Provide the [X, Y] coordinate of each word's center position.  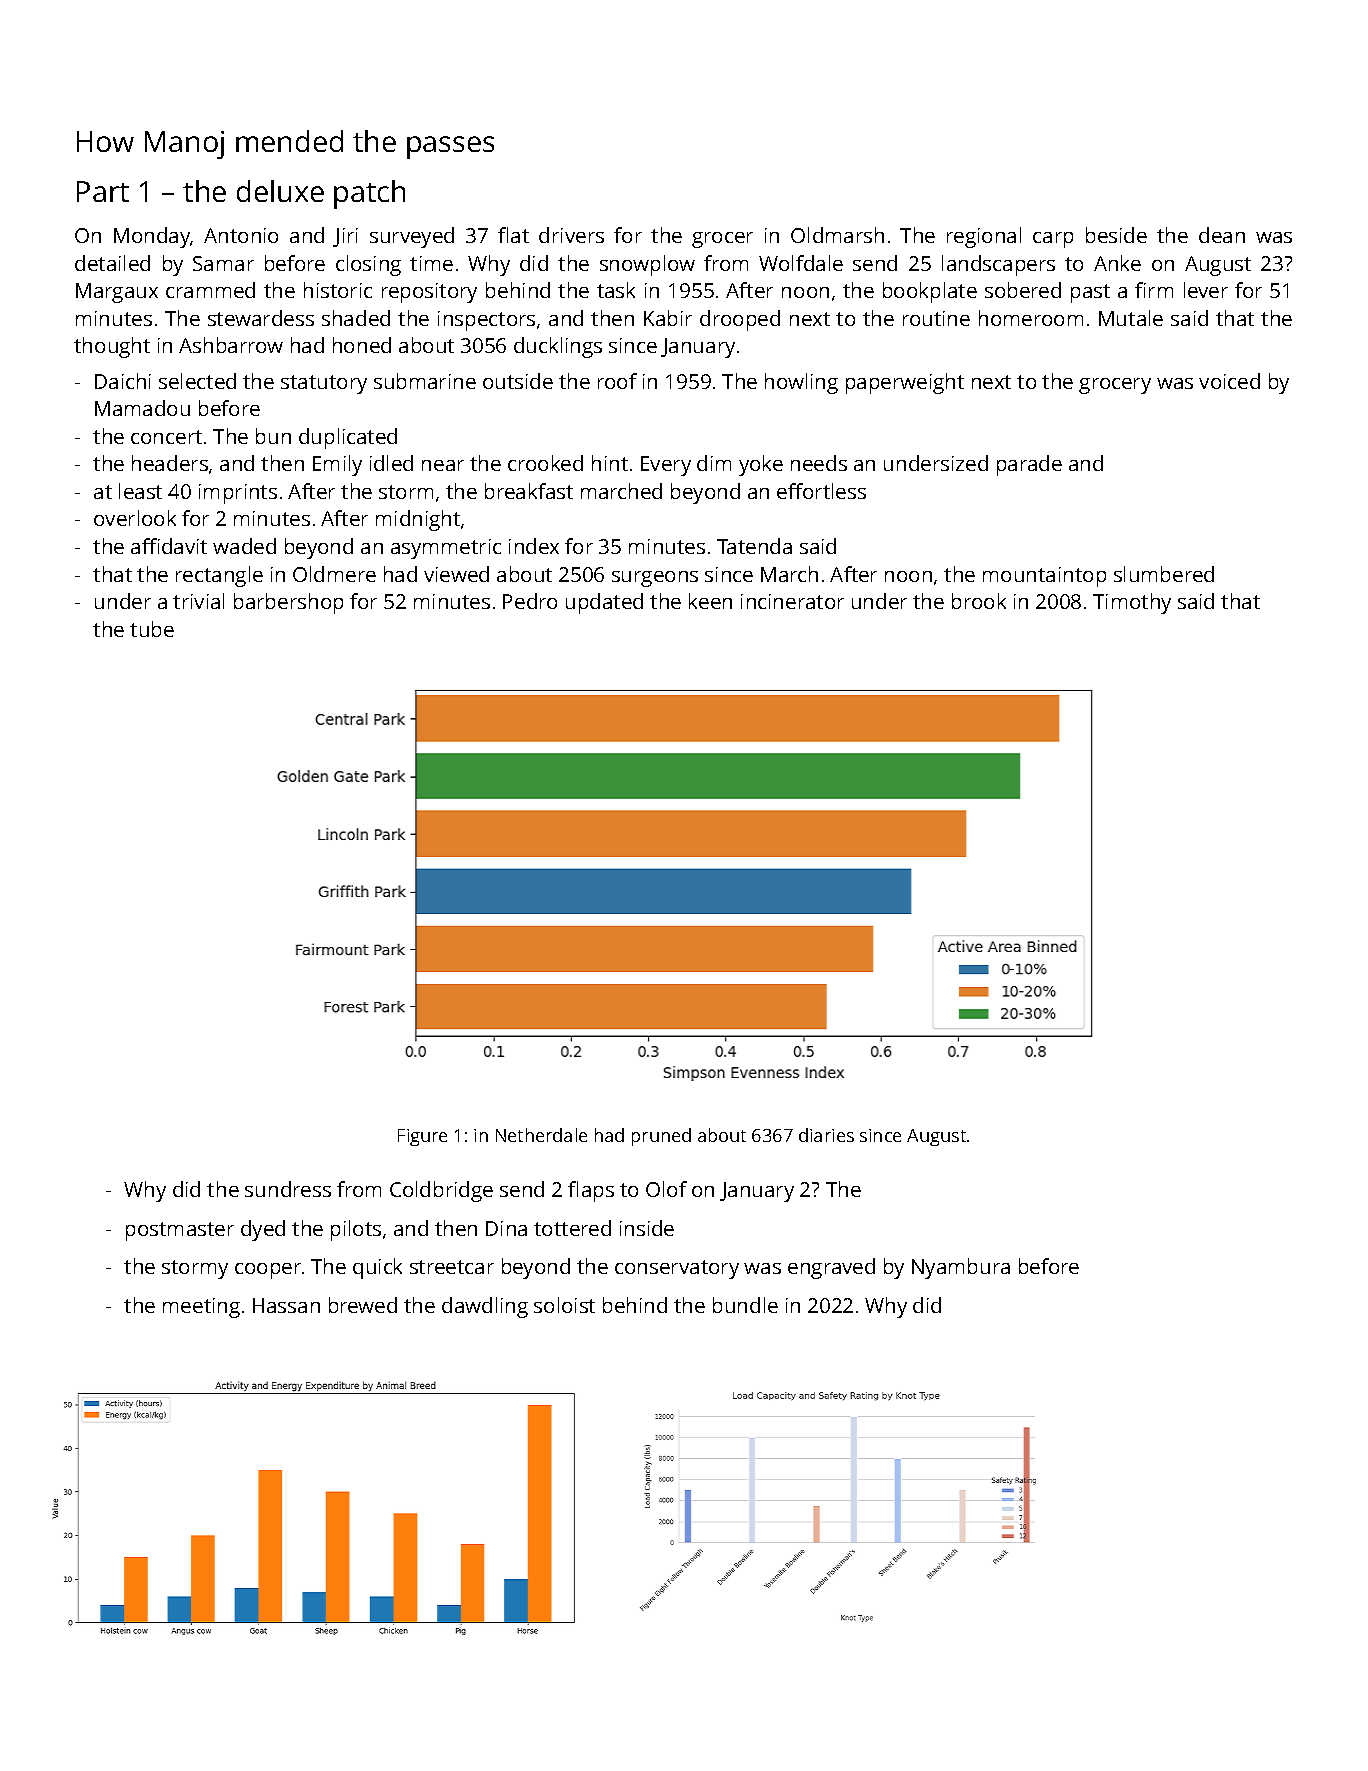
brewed [363, 1305]
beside [1116, 235]
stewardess [261, 318]
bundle [745, 1305]
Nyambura [961, 1268]
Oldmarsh [837, 235]
